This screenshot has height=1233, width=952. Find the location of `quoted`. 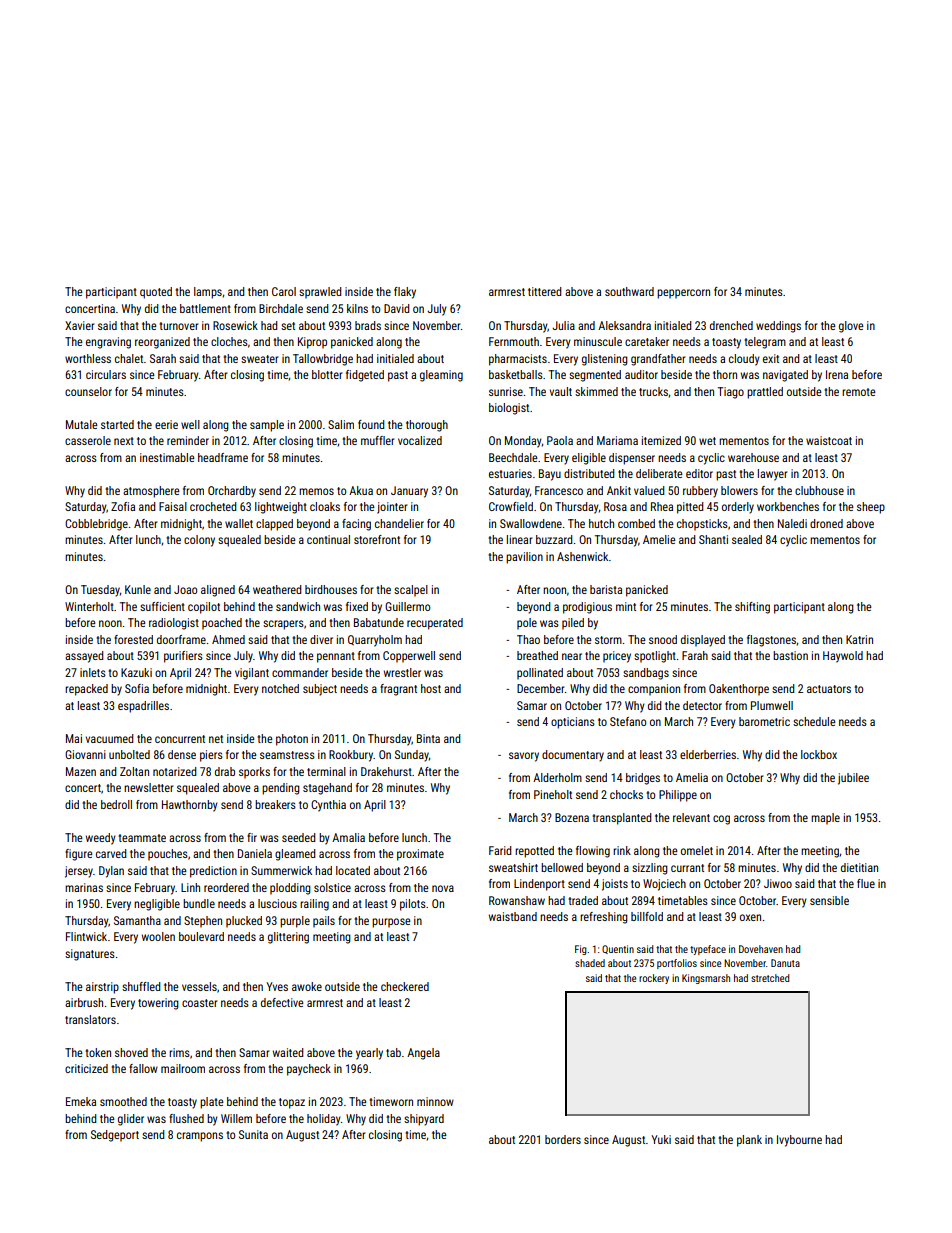

quoted is located at coordinates (156, 293).
